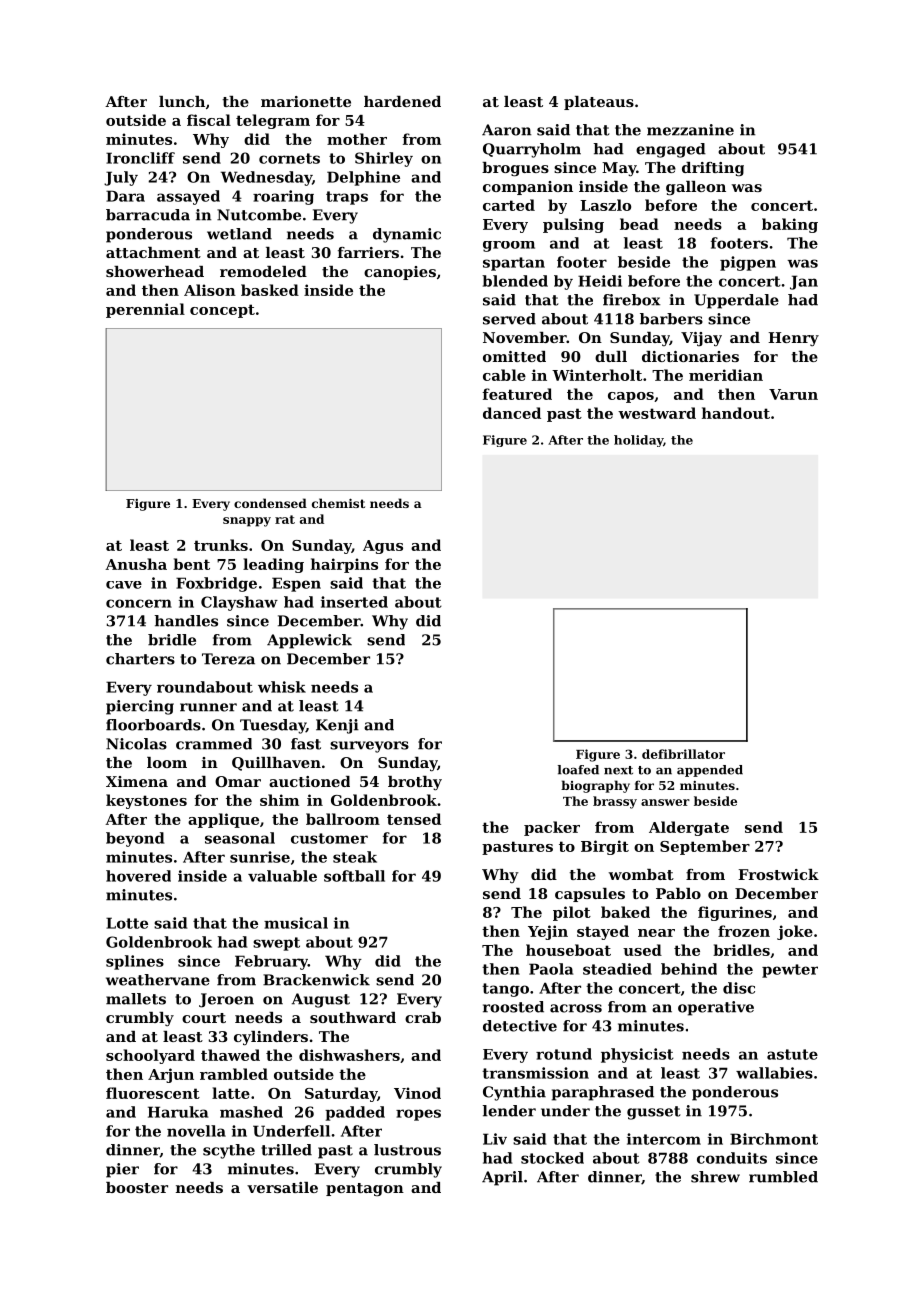  I want to click on Delphine, so click(363, 178).
